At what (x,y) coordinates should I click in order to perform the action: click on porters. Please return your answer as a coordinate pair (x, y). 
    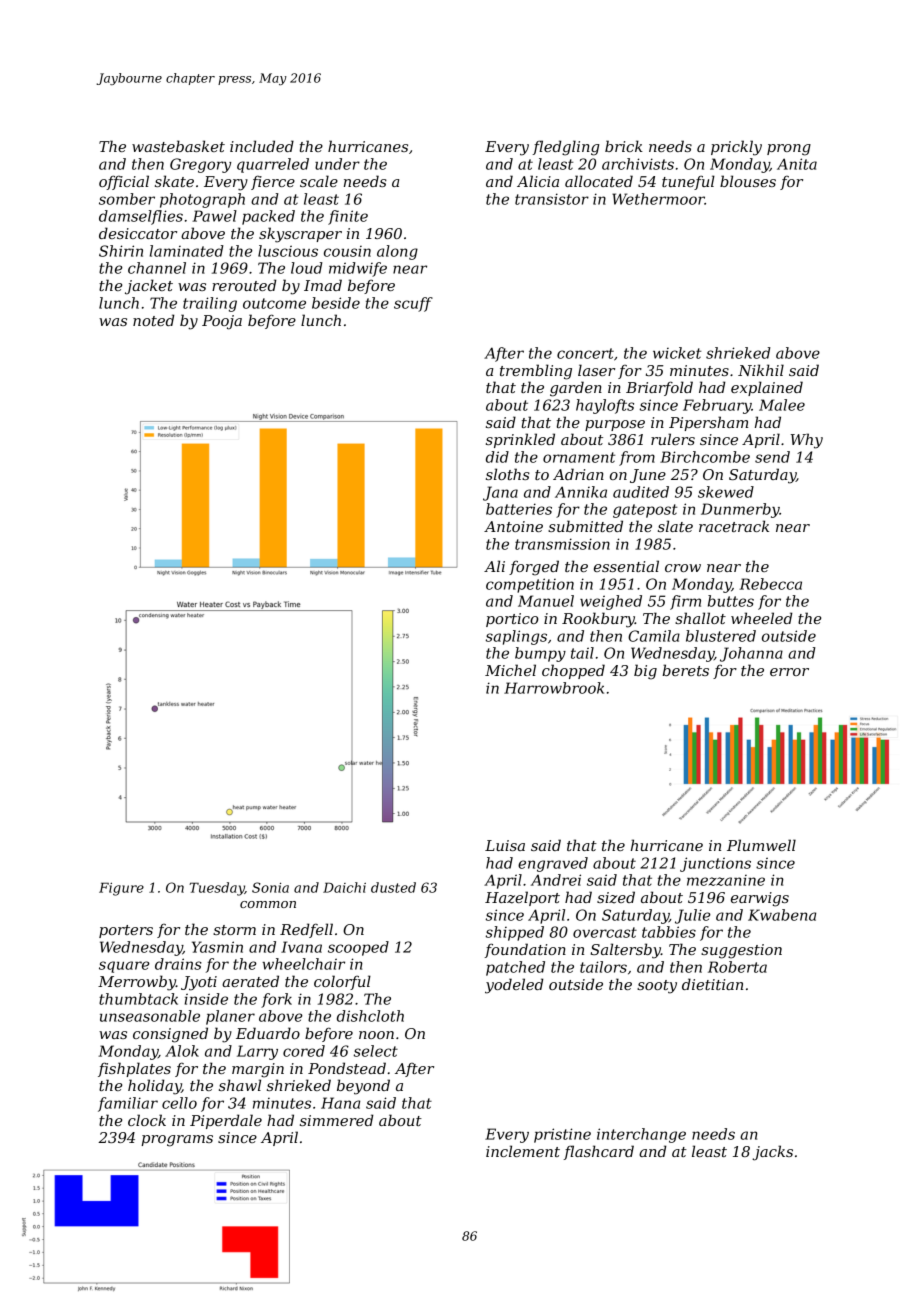
    Looking at the image, I should click on (126, 931).
